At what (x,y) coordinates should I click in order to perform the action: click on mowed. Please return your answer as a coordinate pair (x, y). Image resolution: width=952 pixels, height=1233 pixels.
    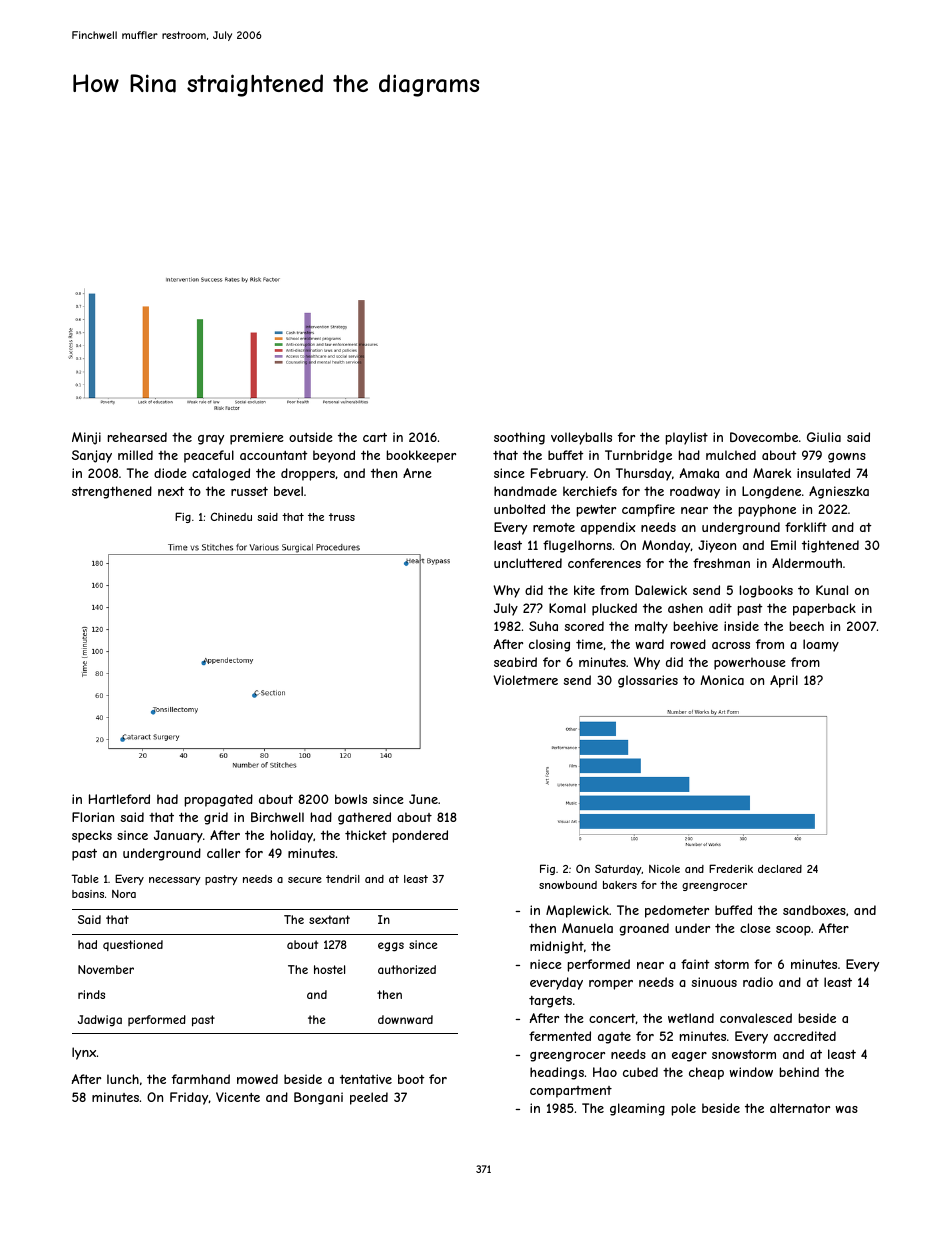
    Looking at the image, I should click on (257, 1079).
